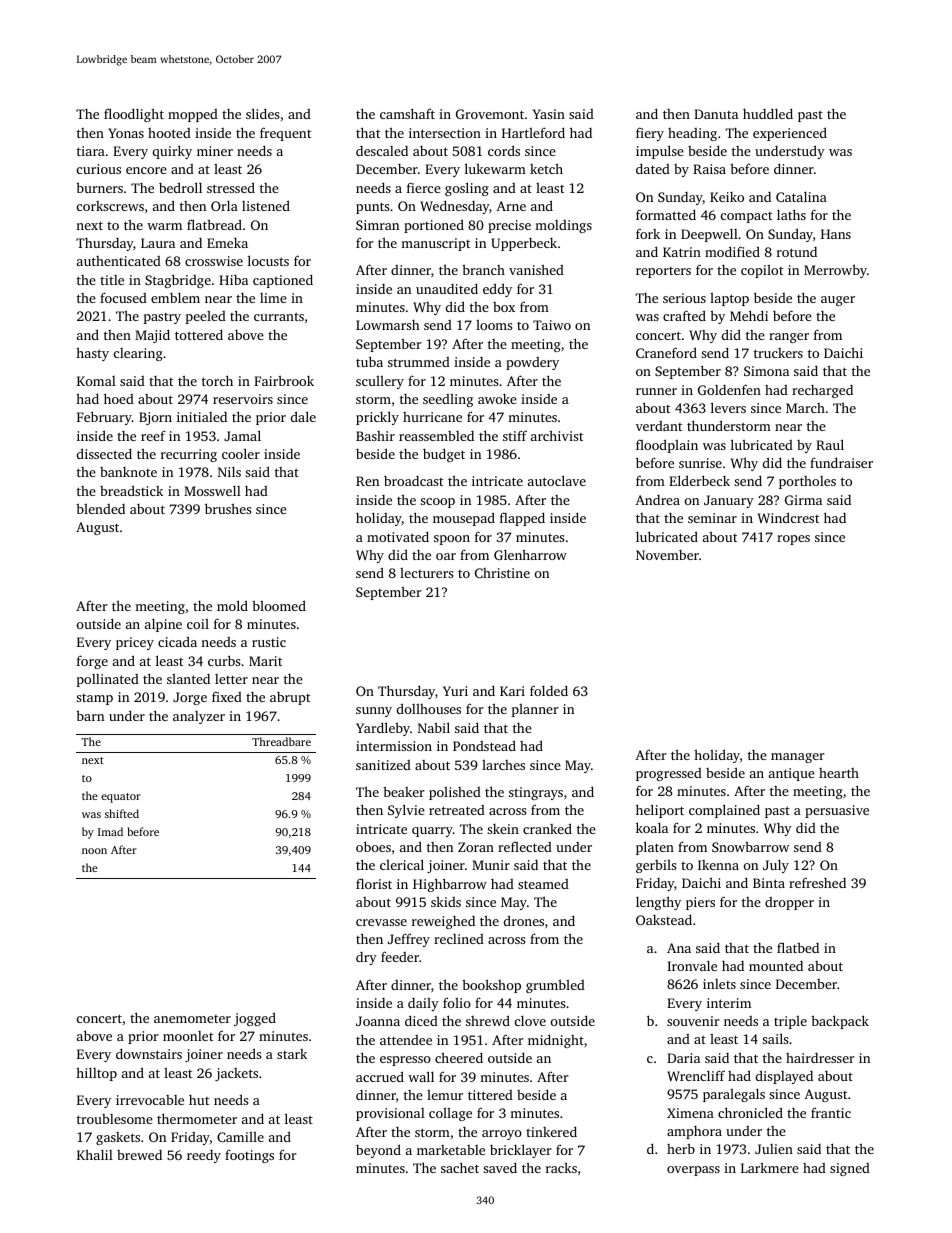 The width and height of the page is (952, 1233). Describe the element at coordinates (556, 1041) in the page. I see `midnight` at that location.
